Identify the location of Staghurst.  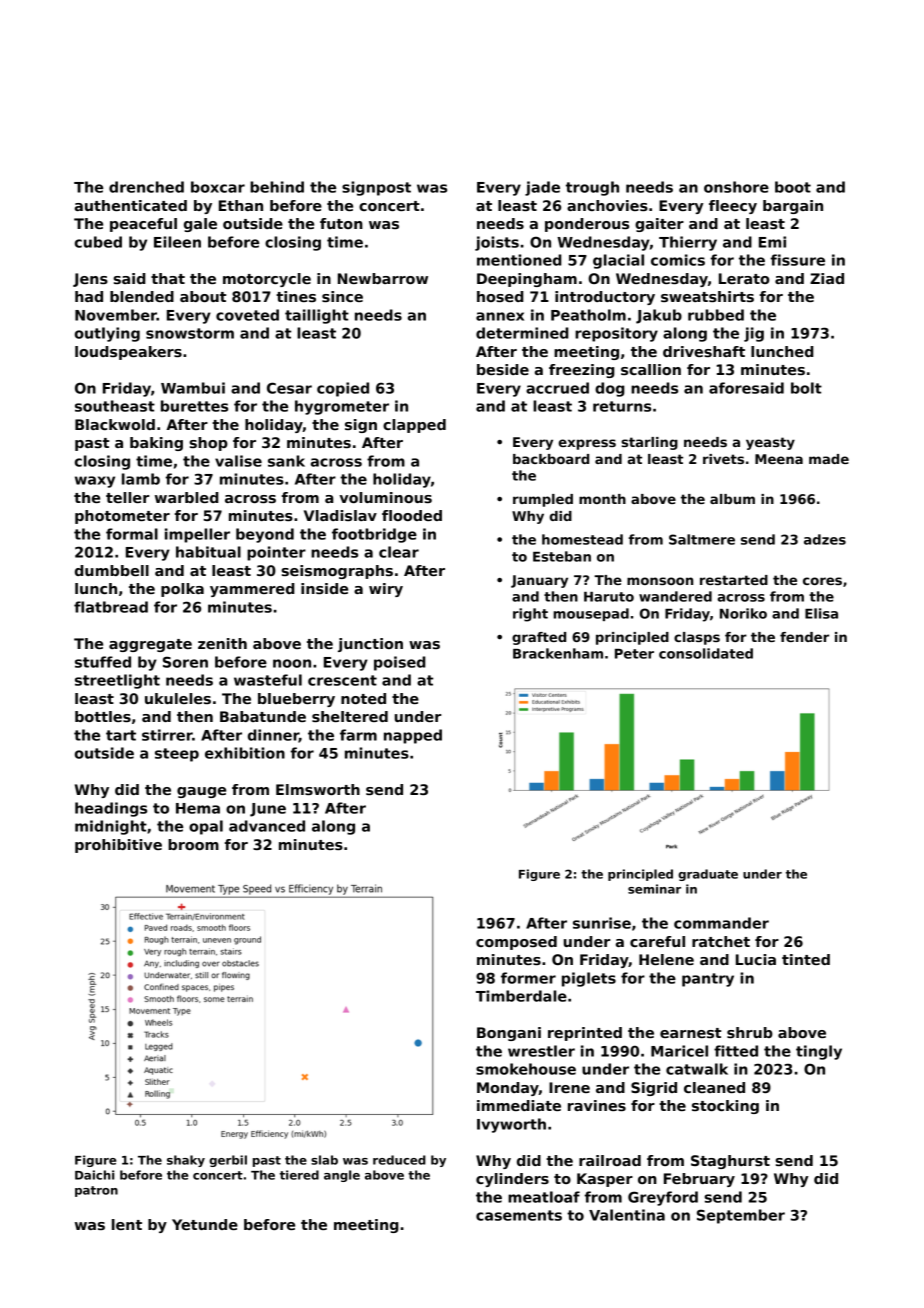
(730, 1162).
